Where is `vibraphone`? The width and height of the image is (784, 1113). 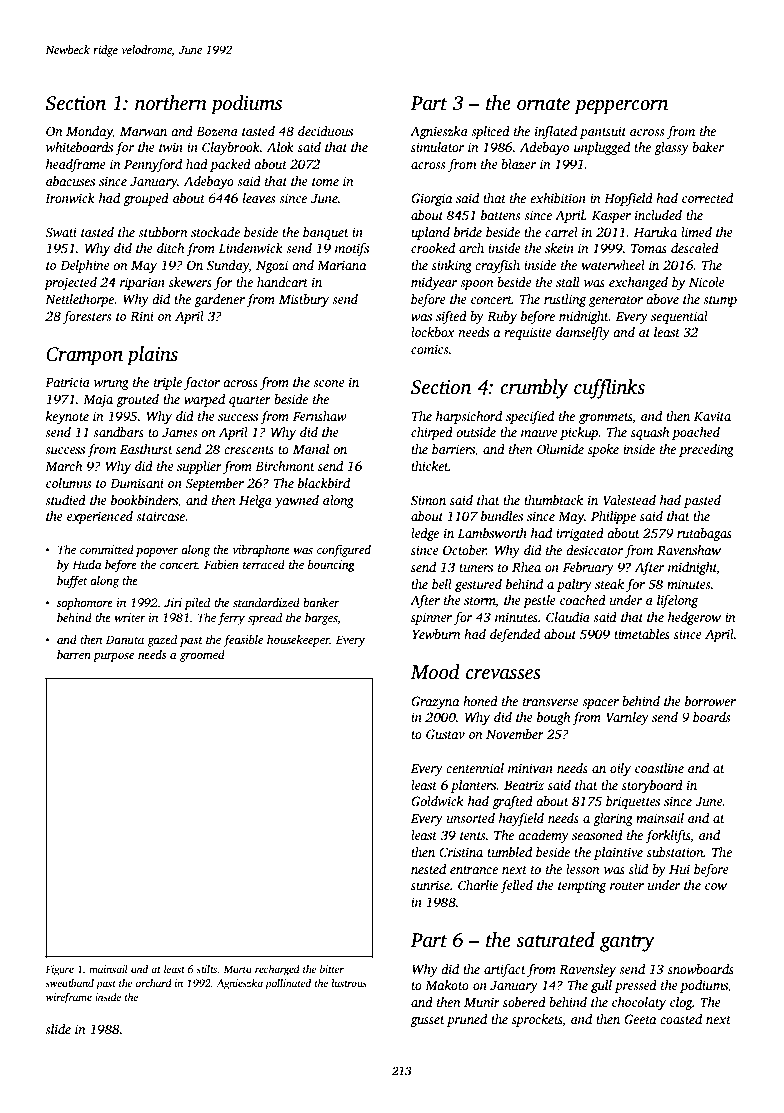 vibraphone is located at coordinates (261, 551).
